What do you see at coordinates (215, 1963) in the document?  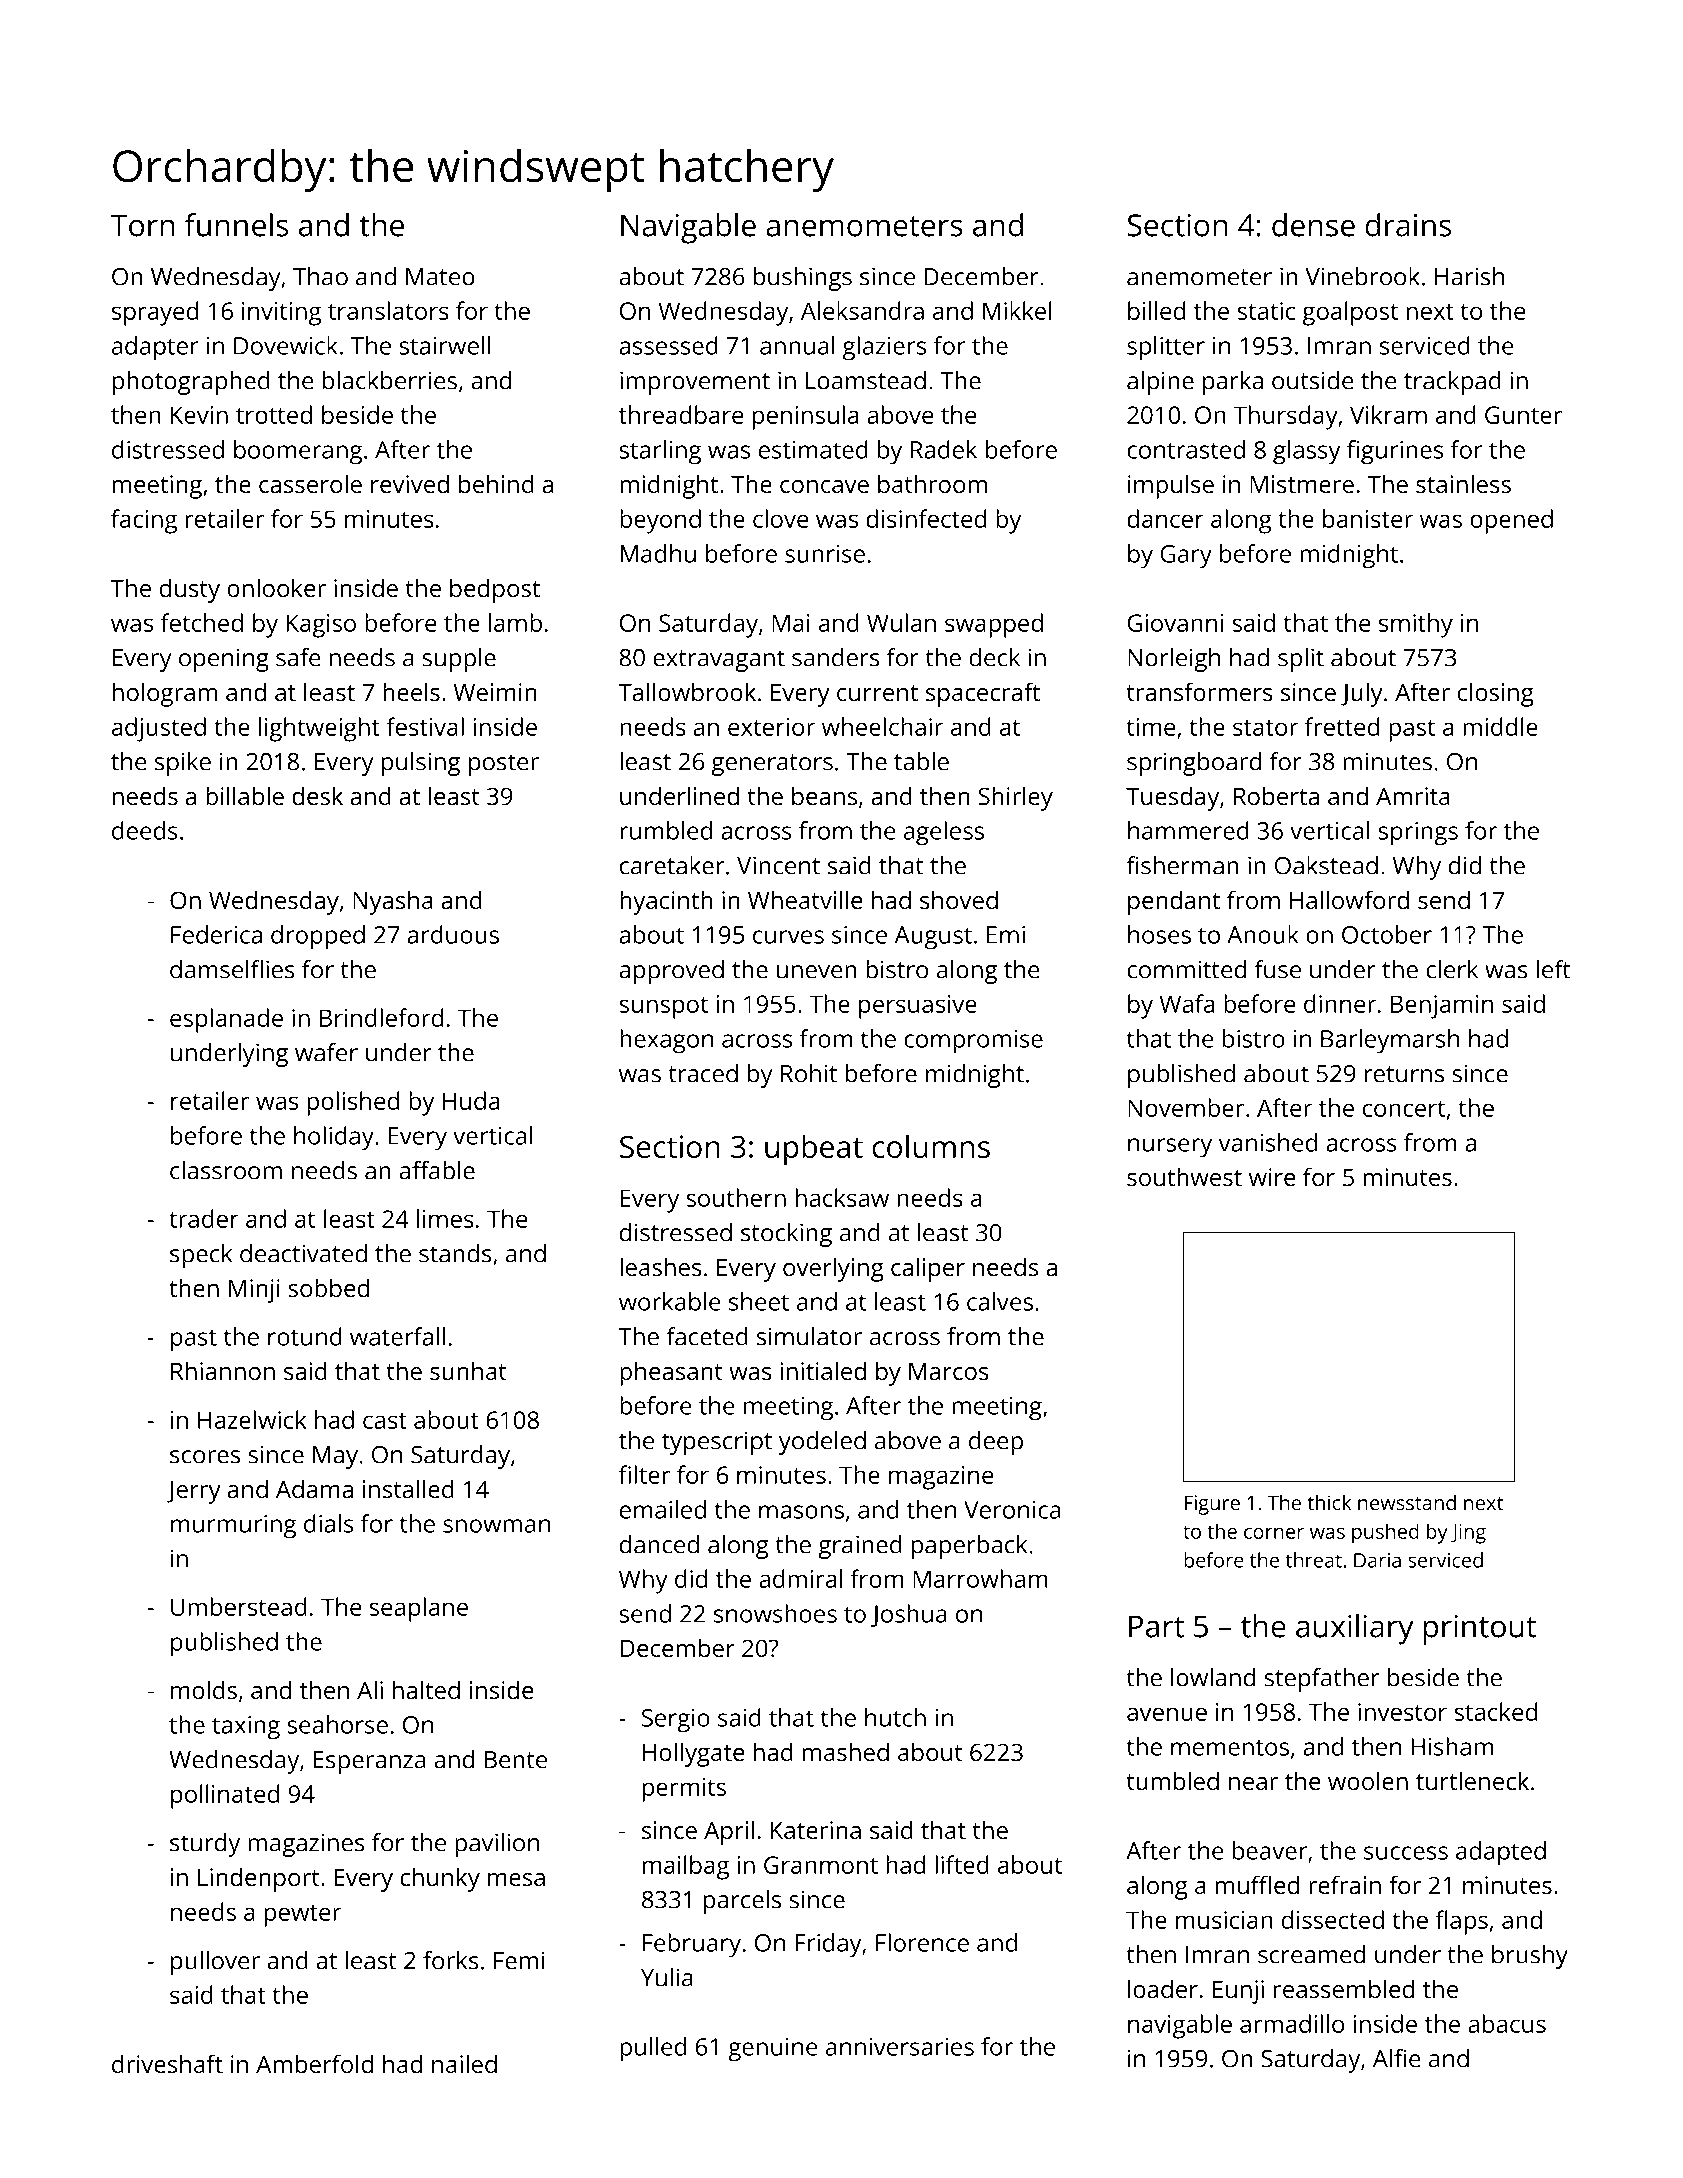 I see `pullover` at bounding box center [215, 1963].
